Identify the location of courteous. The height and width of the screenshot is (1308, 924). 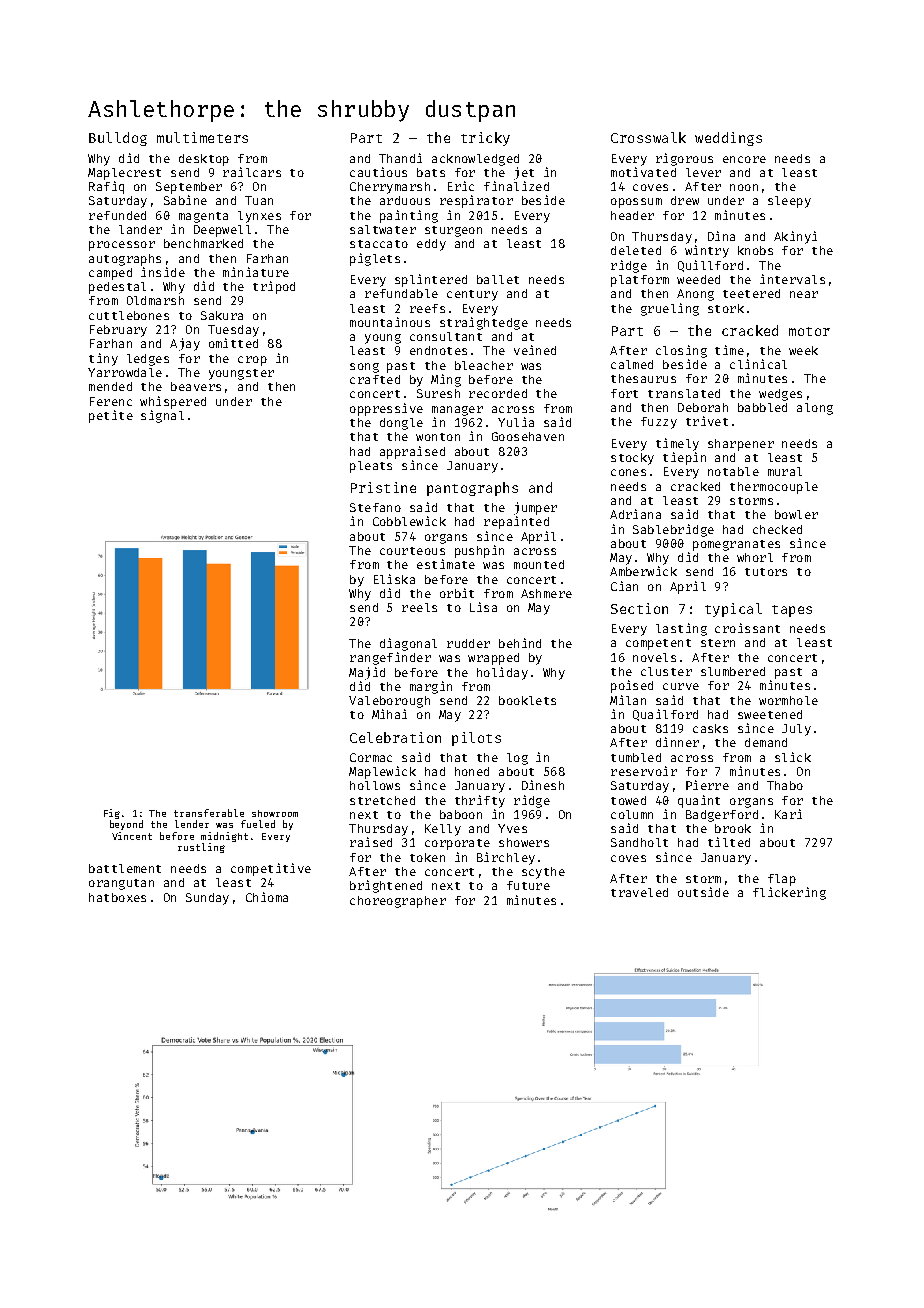
(412, 551).
